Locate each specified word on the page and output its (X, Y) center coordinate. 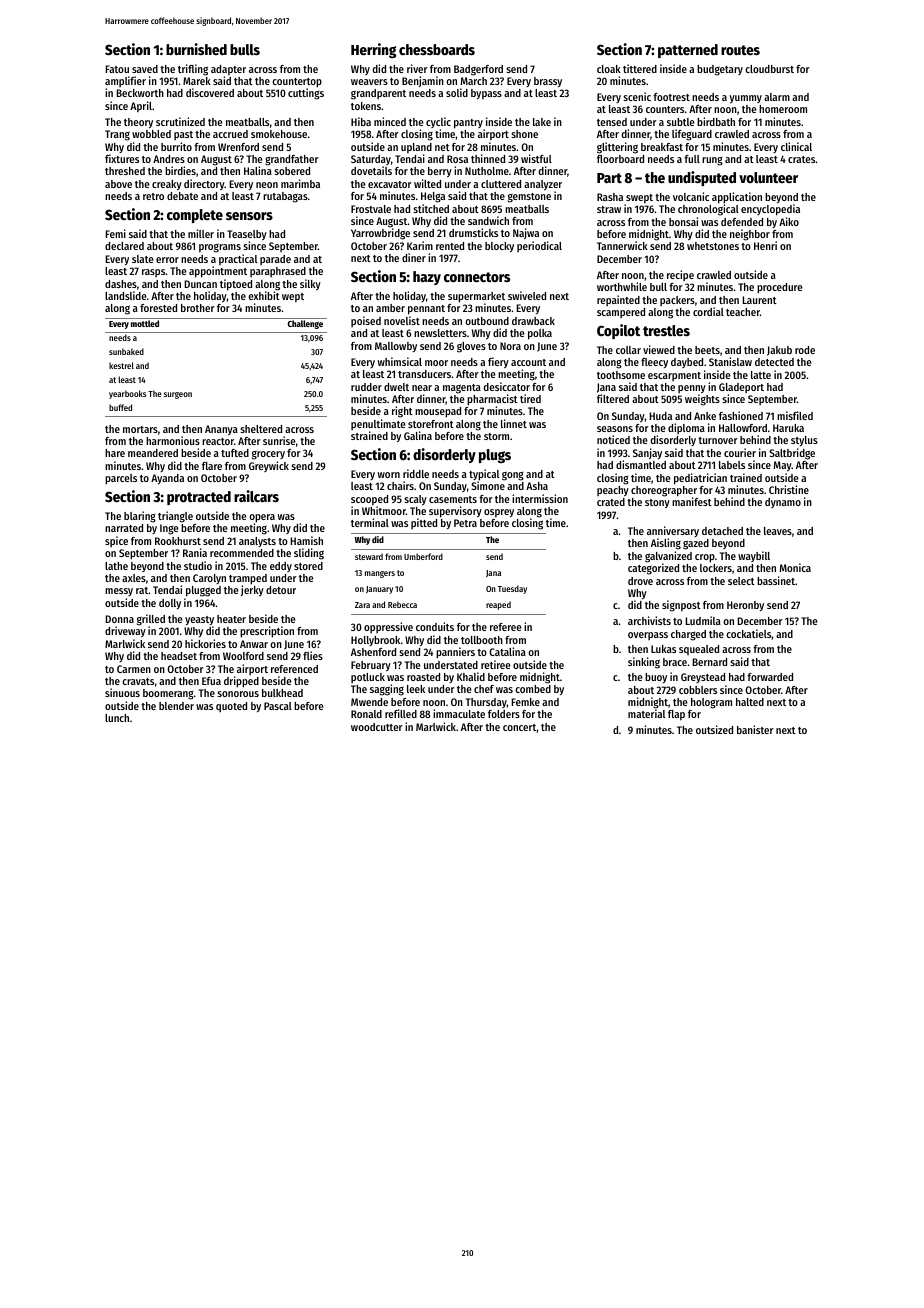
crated (611, 502)
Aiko (789, 221)
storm (496, 436)
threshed (125, 171)
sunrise (279, 440)
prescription (267, 632)
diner (414, 257)
